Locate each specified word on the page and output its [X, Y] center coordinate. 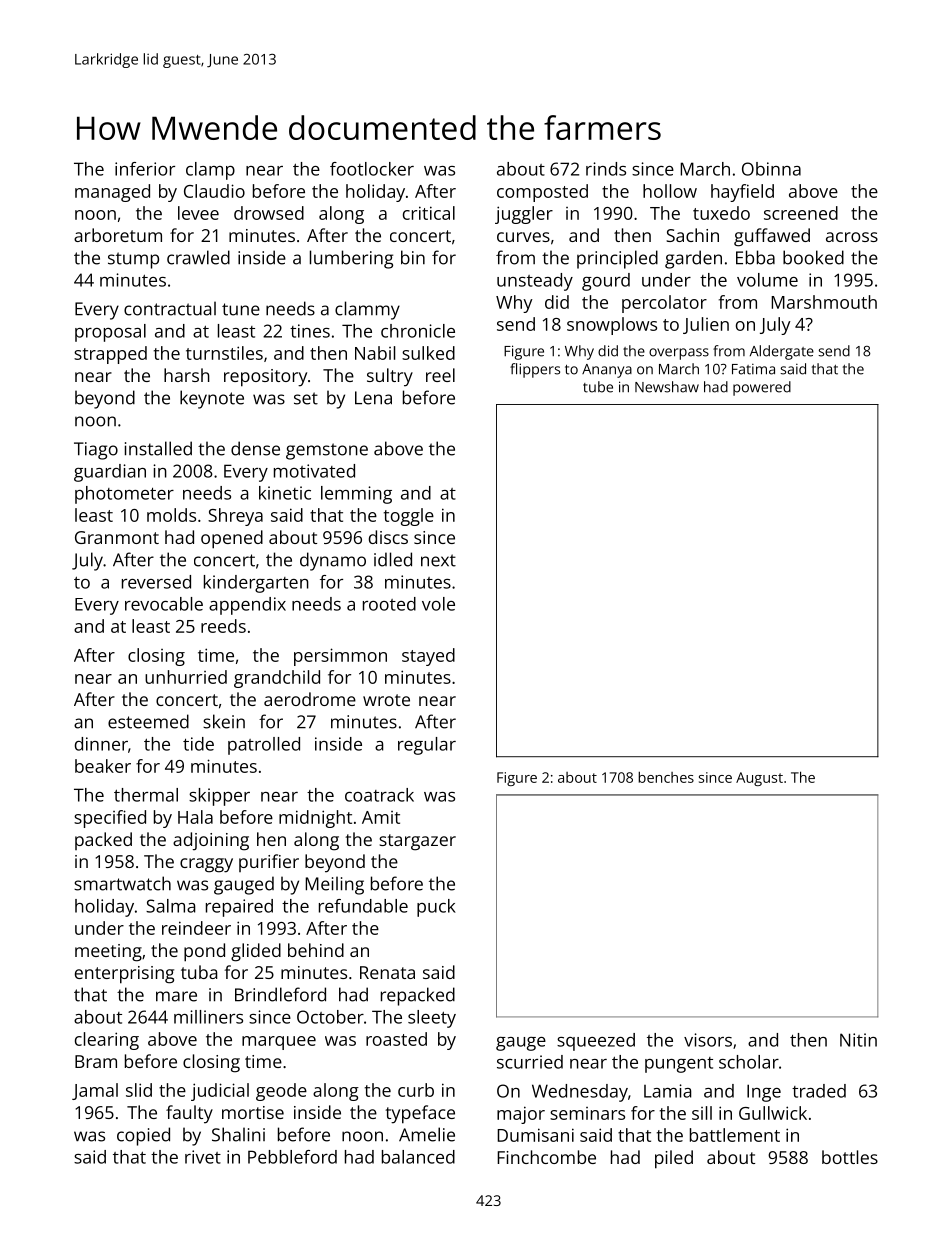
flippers [535, 370]
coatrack [379, 795]
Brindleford [280, 994]
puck [436, 908]
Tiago [96, 451]
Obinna [771, 169]
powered [762, 388]
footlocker [372, 169]
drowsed [269, 213]
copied [143, 1136]
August [759, 779]
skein [224, 721]
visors [708, 1040]
